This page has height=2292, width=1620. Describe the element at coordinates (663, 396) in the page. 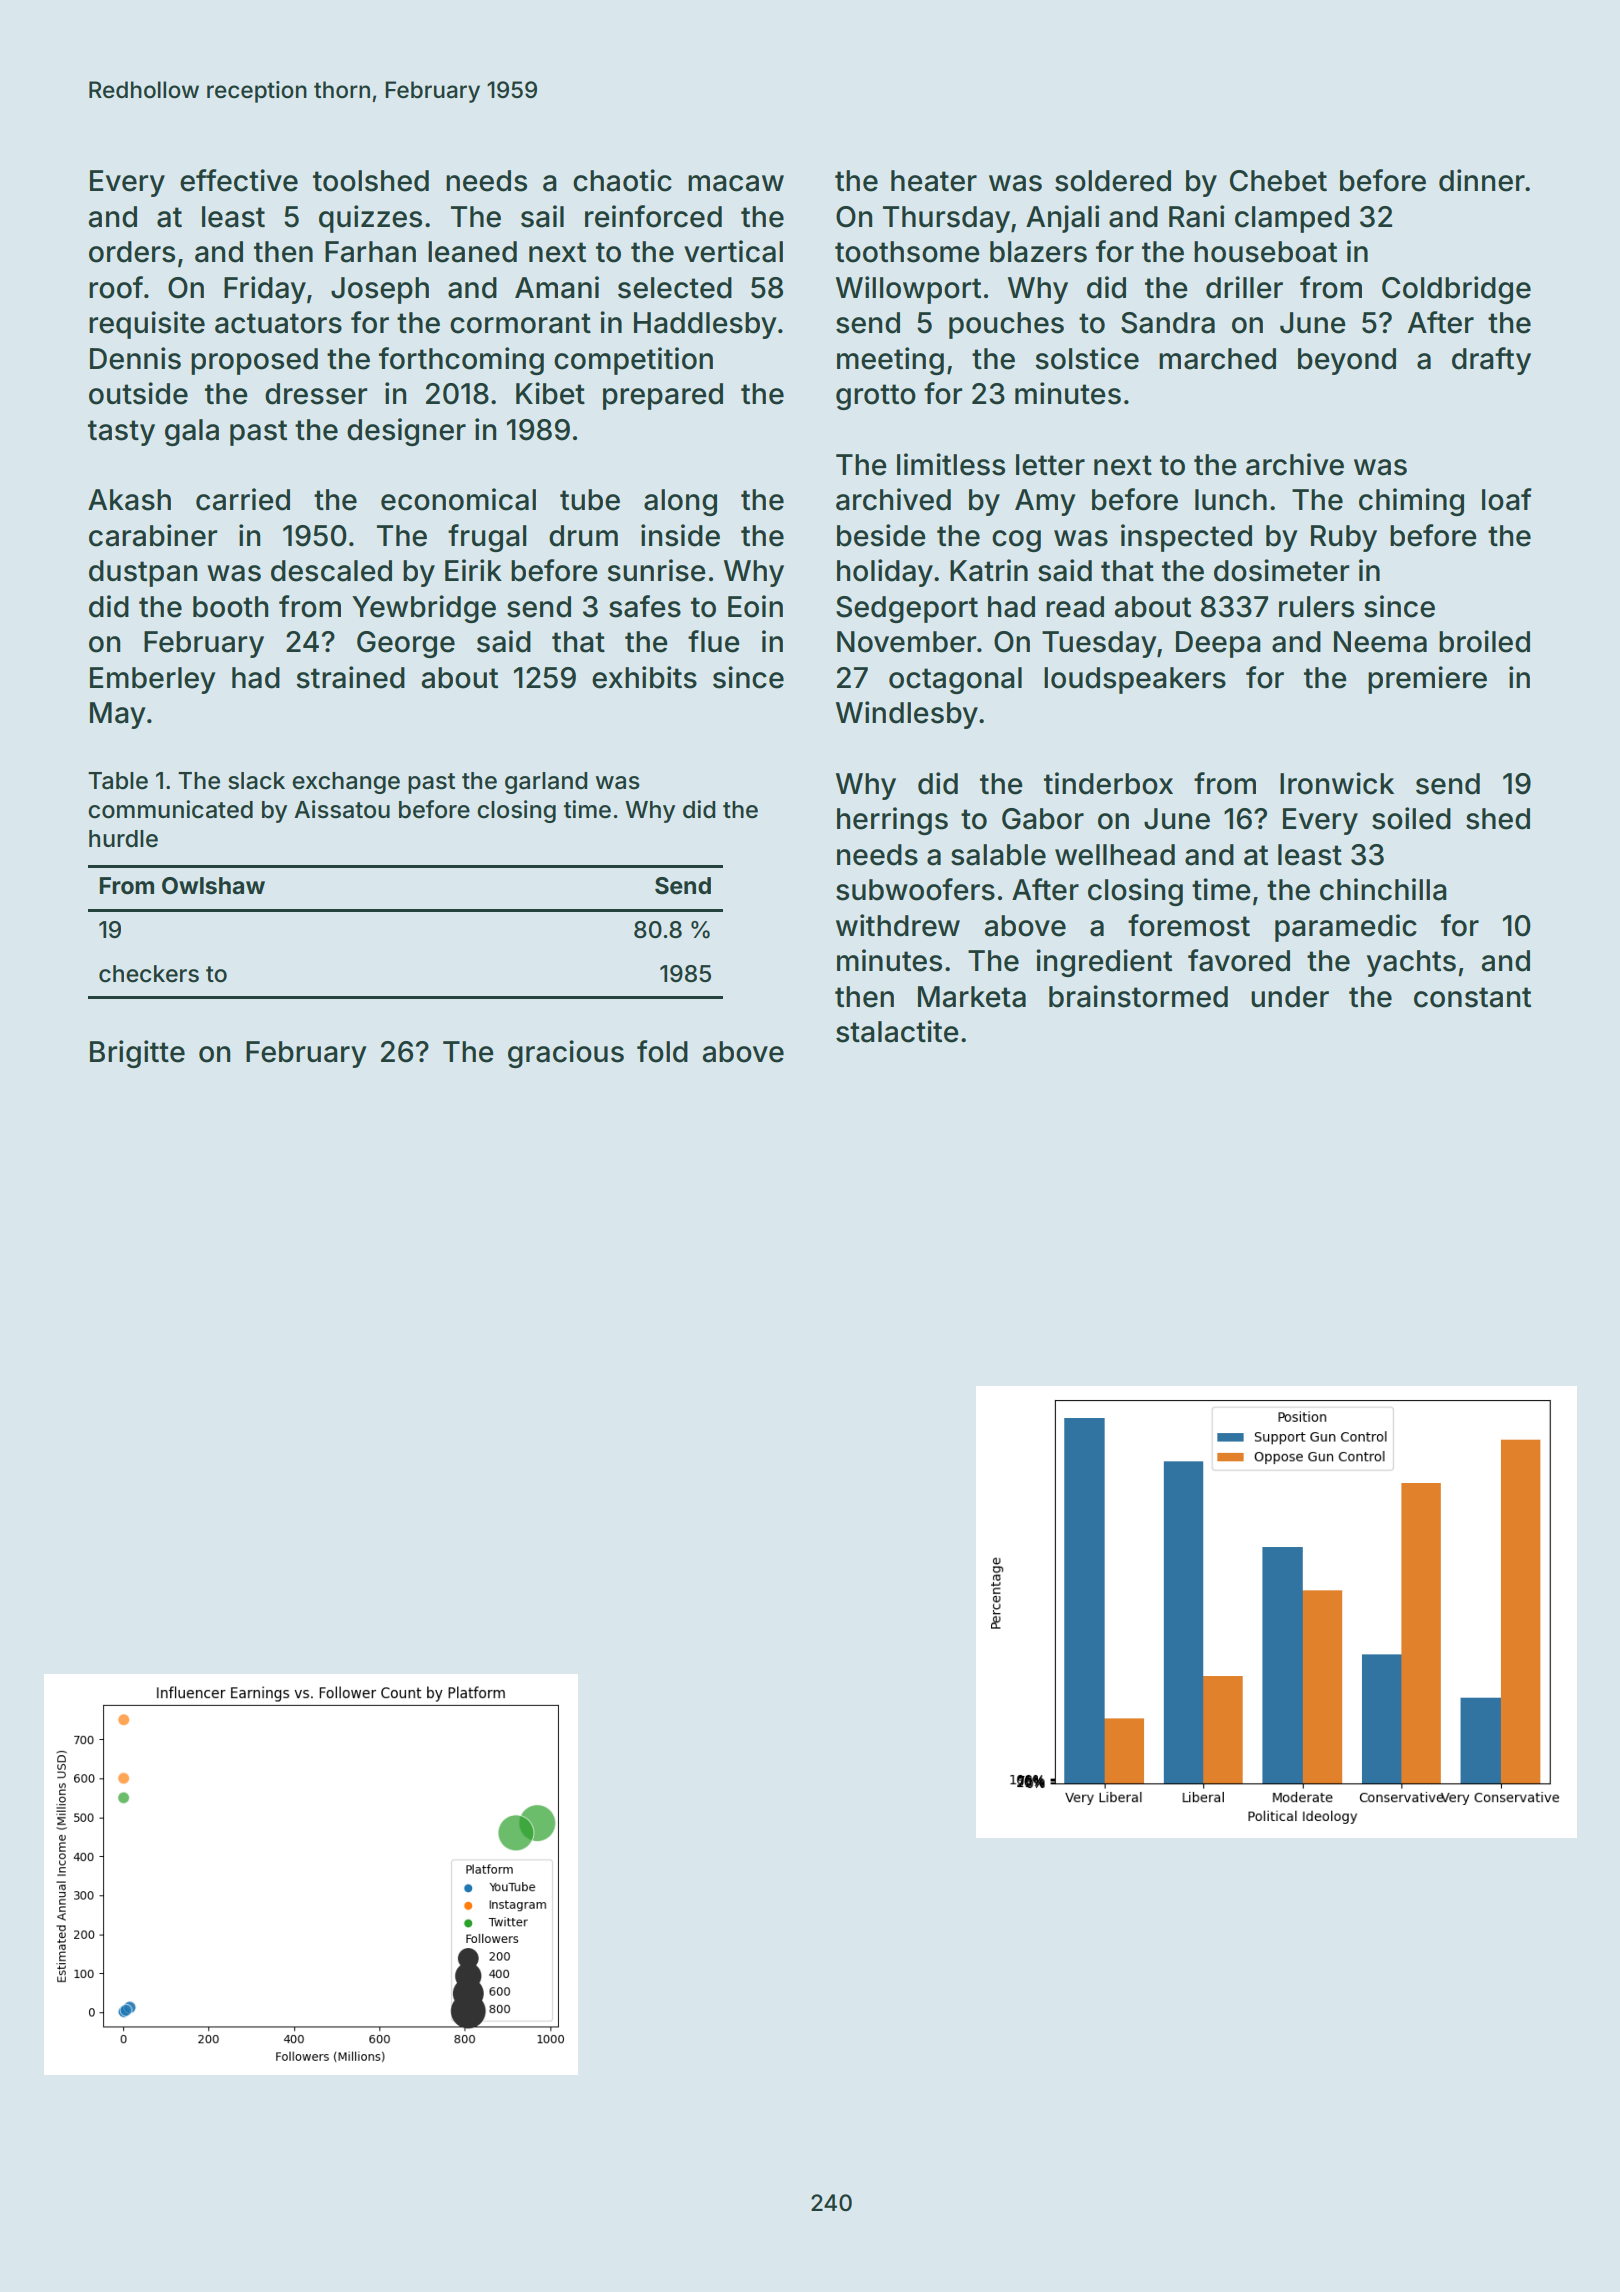

I see `prepared` at that location.
